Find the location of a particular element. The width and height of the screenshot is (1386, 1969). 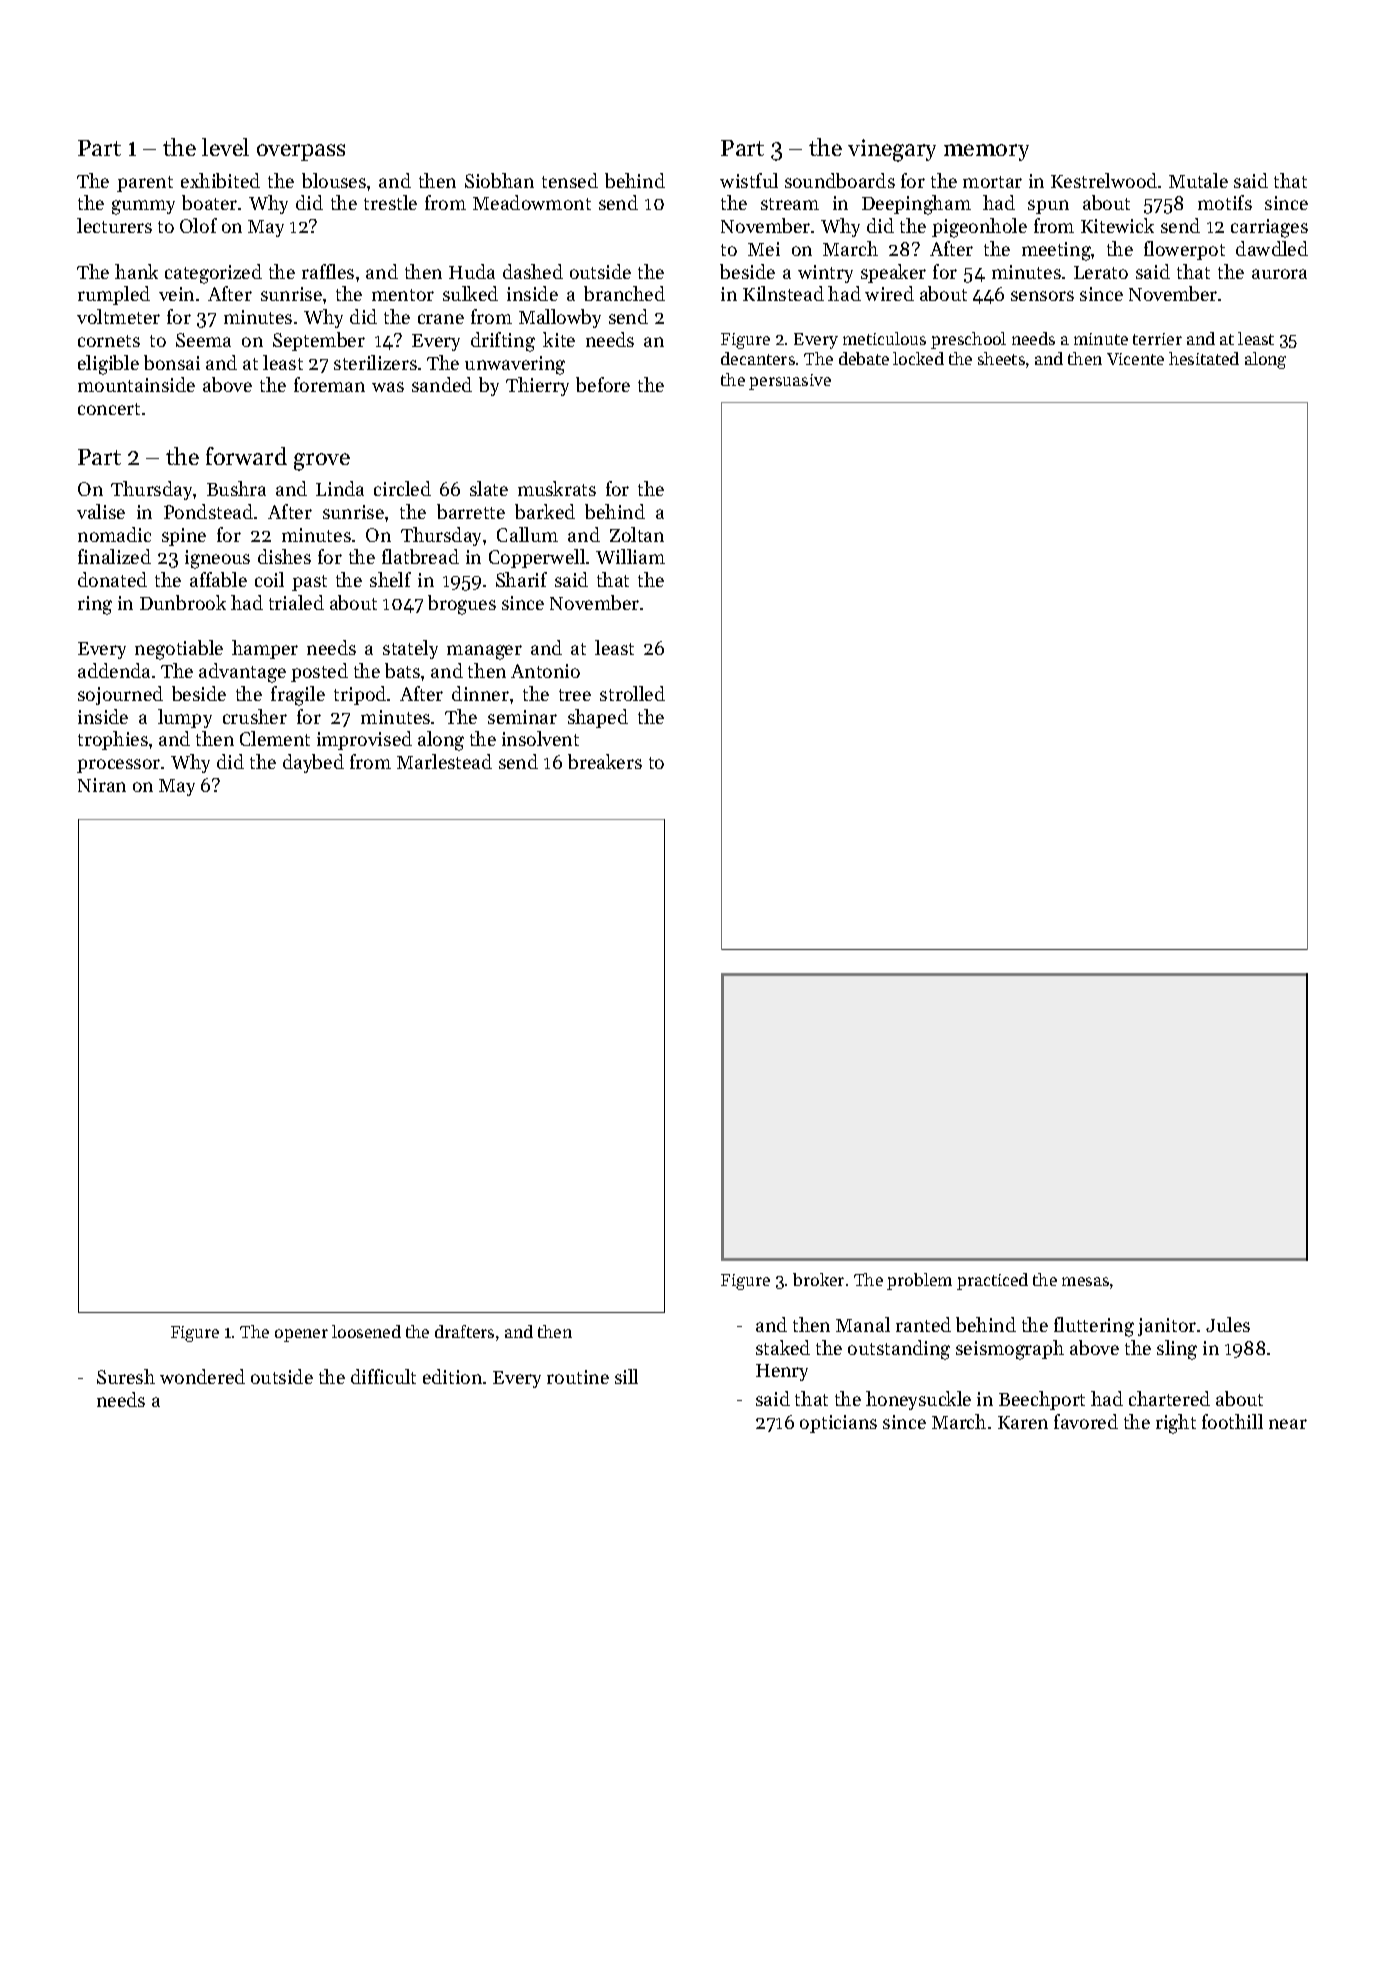

strolled is located at coordinates (632, 693).
